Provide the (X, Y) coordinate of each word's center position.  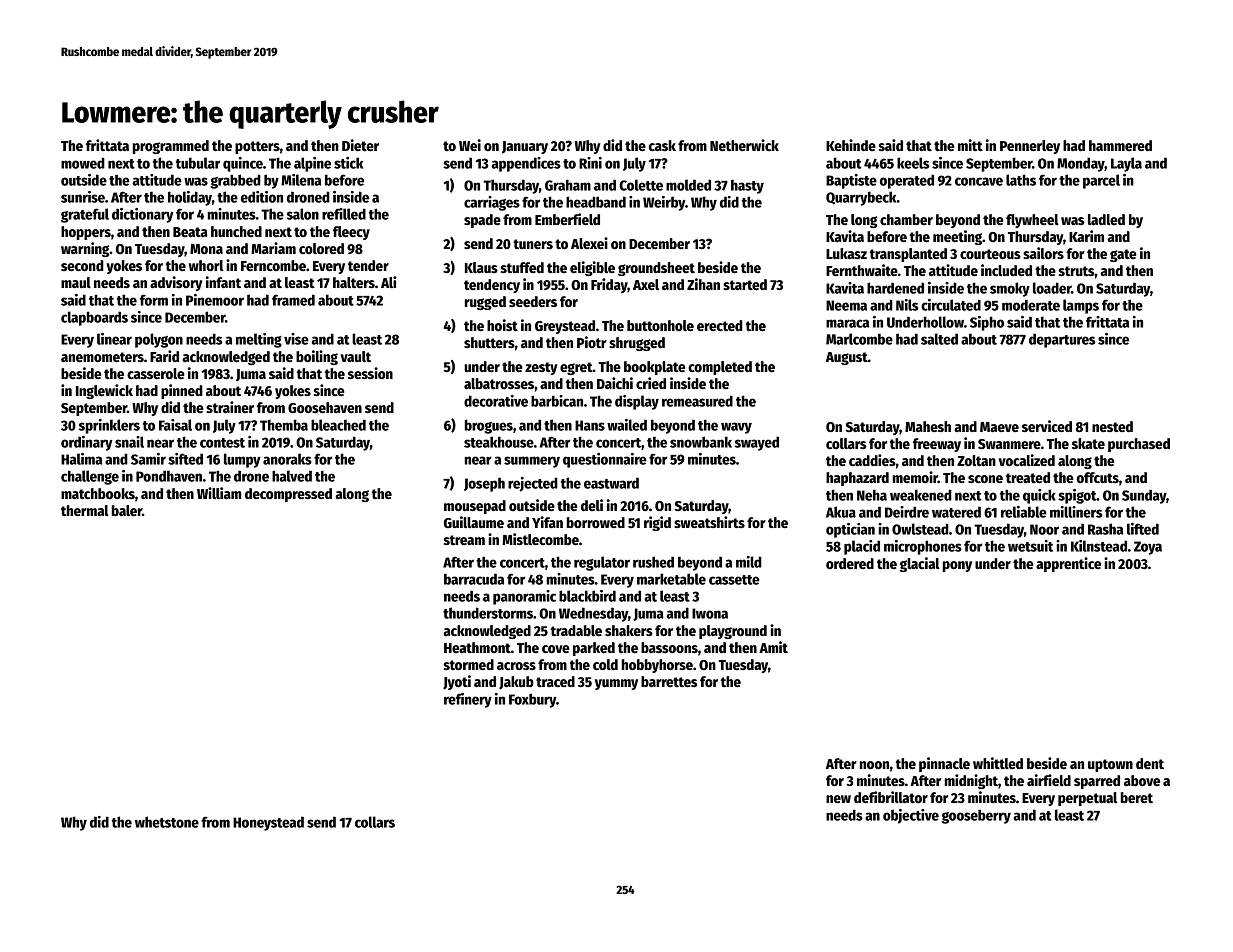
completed (720, 368)
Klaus (481, 267)
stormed (469, 664)
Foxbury (532, 700)
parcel (1101, 181)
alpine (312, 164)
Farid (164, 356)
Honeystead (268, 823)
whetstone (167, 822)
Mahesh (928, 426)
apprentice (1068, 564)
